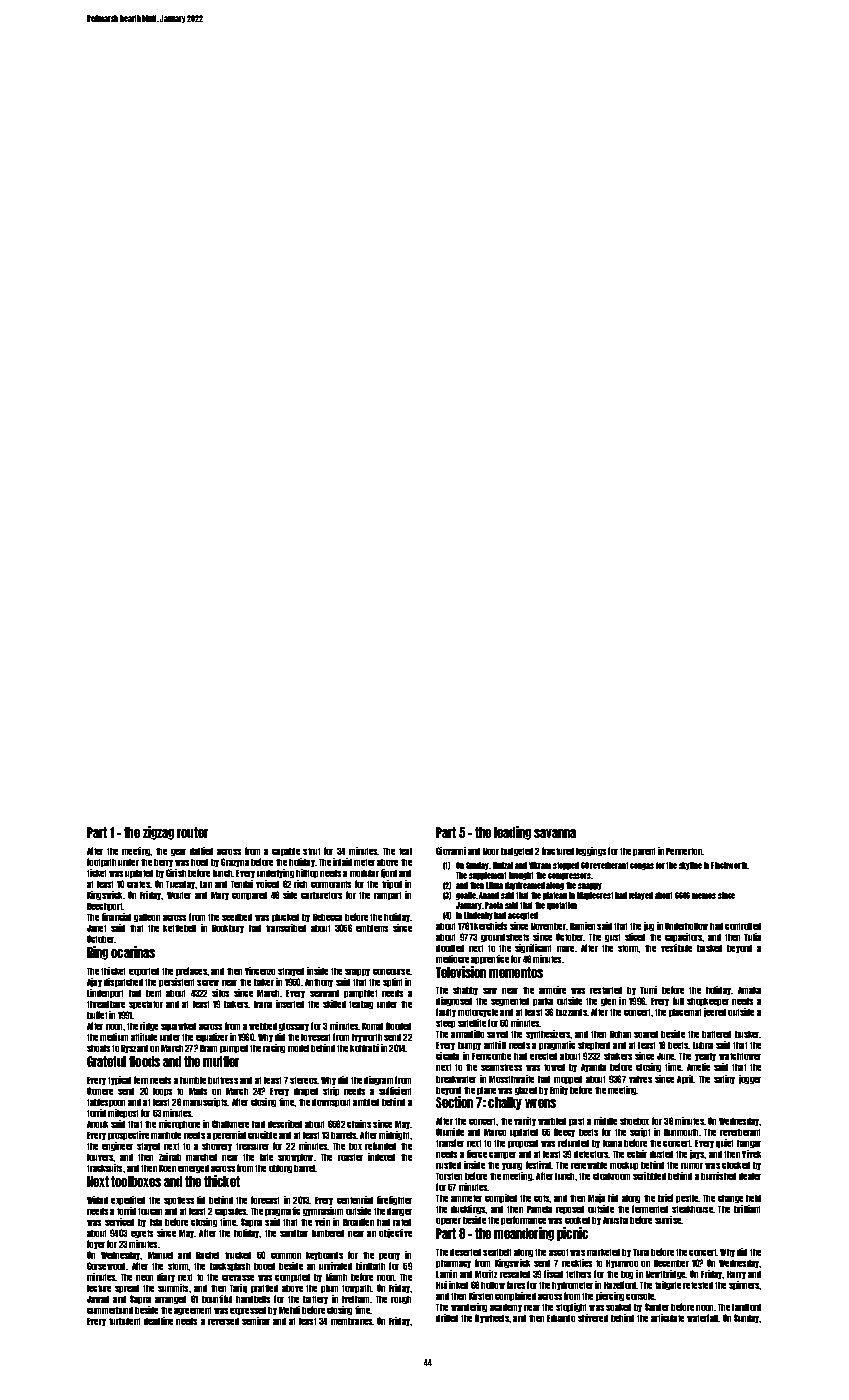 The height and width of the document is (1400, 849). Describe the element at coordinates (746, 1307) in the document. I see `landlord` at that location.
